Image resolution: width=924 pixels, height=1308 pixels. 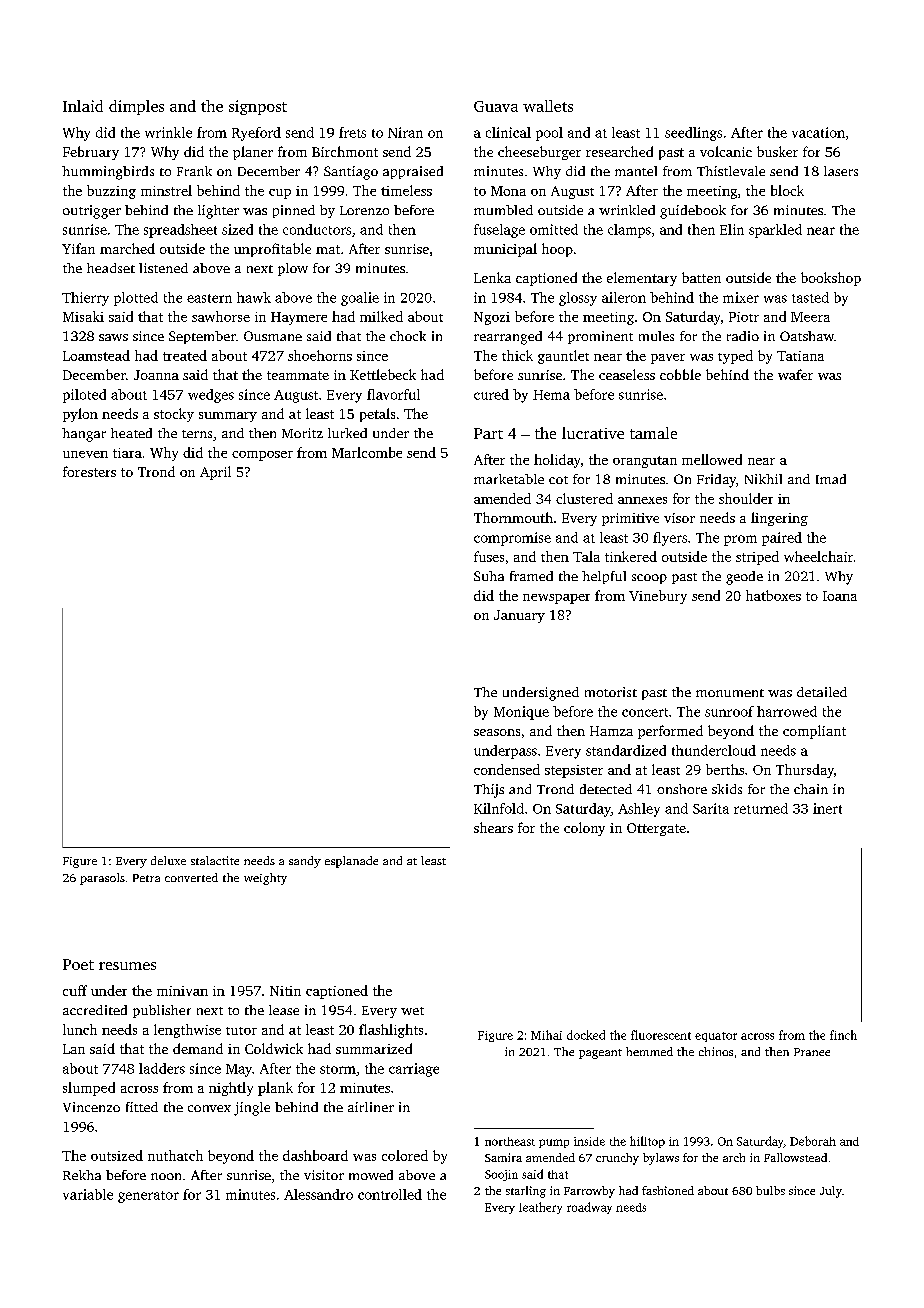 What do you see at coordinates (194, 171) in the document?
I see `Frank` at bounding box center [194, 171].
